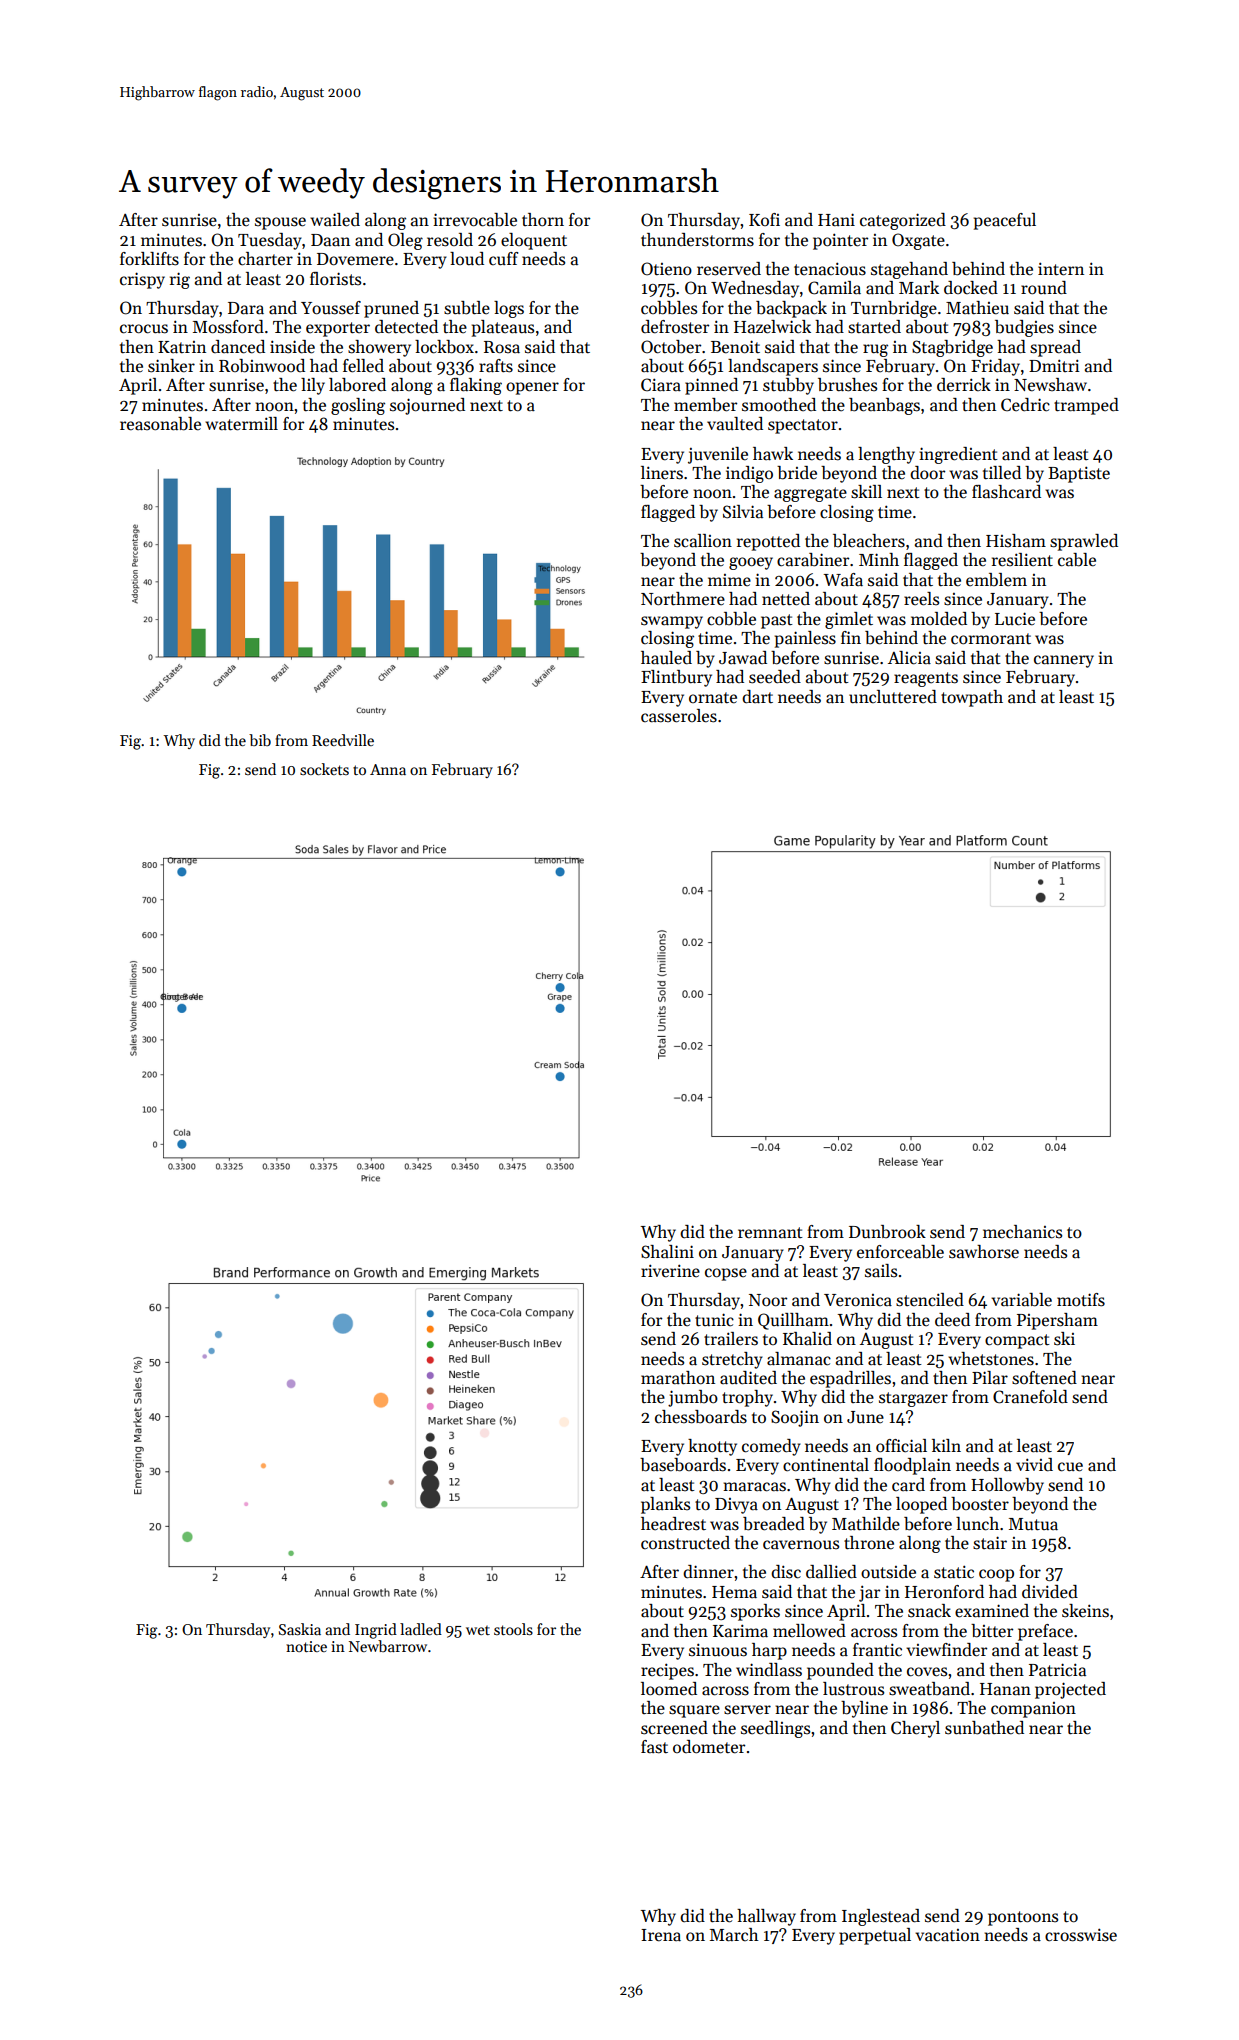  I want to click on Saskia, so click(300, 1629).
